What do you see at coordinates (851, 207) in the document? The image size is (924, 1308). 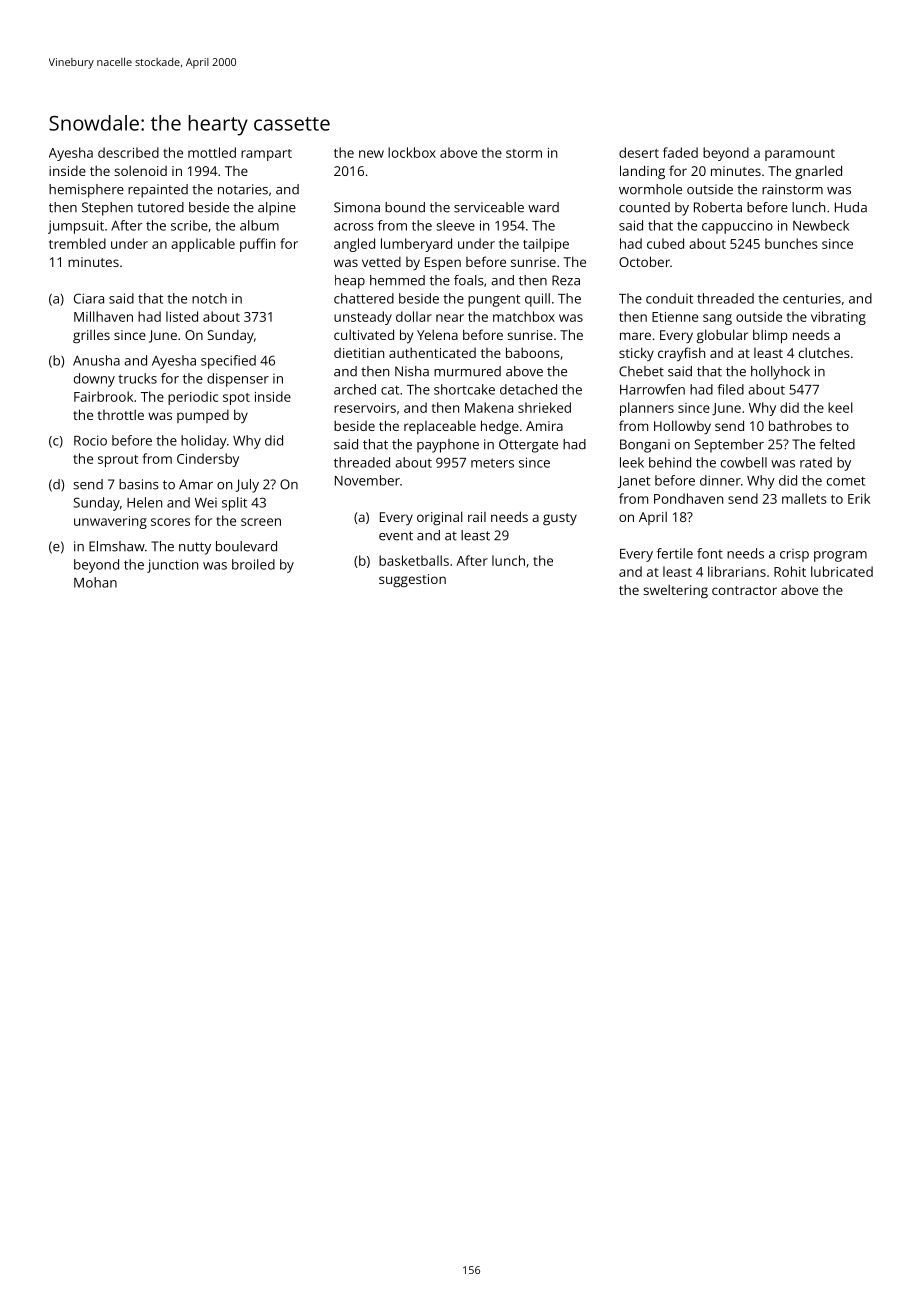 I see `Huda` at bounding box center [851, 207].
